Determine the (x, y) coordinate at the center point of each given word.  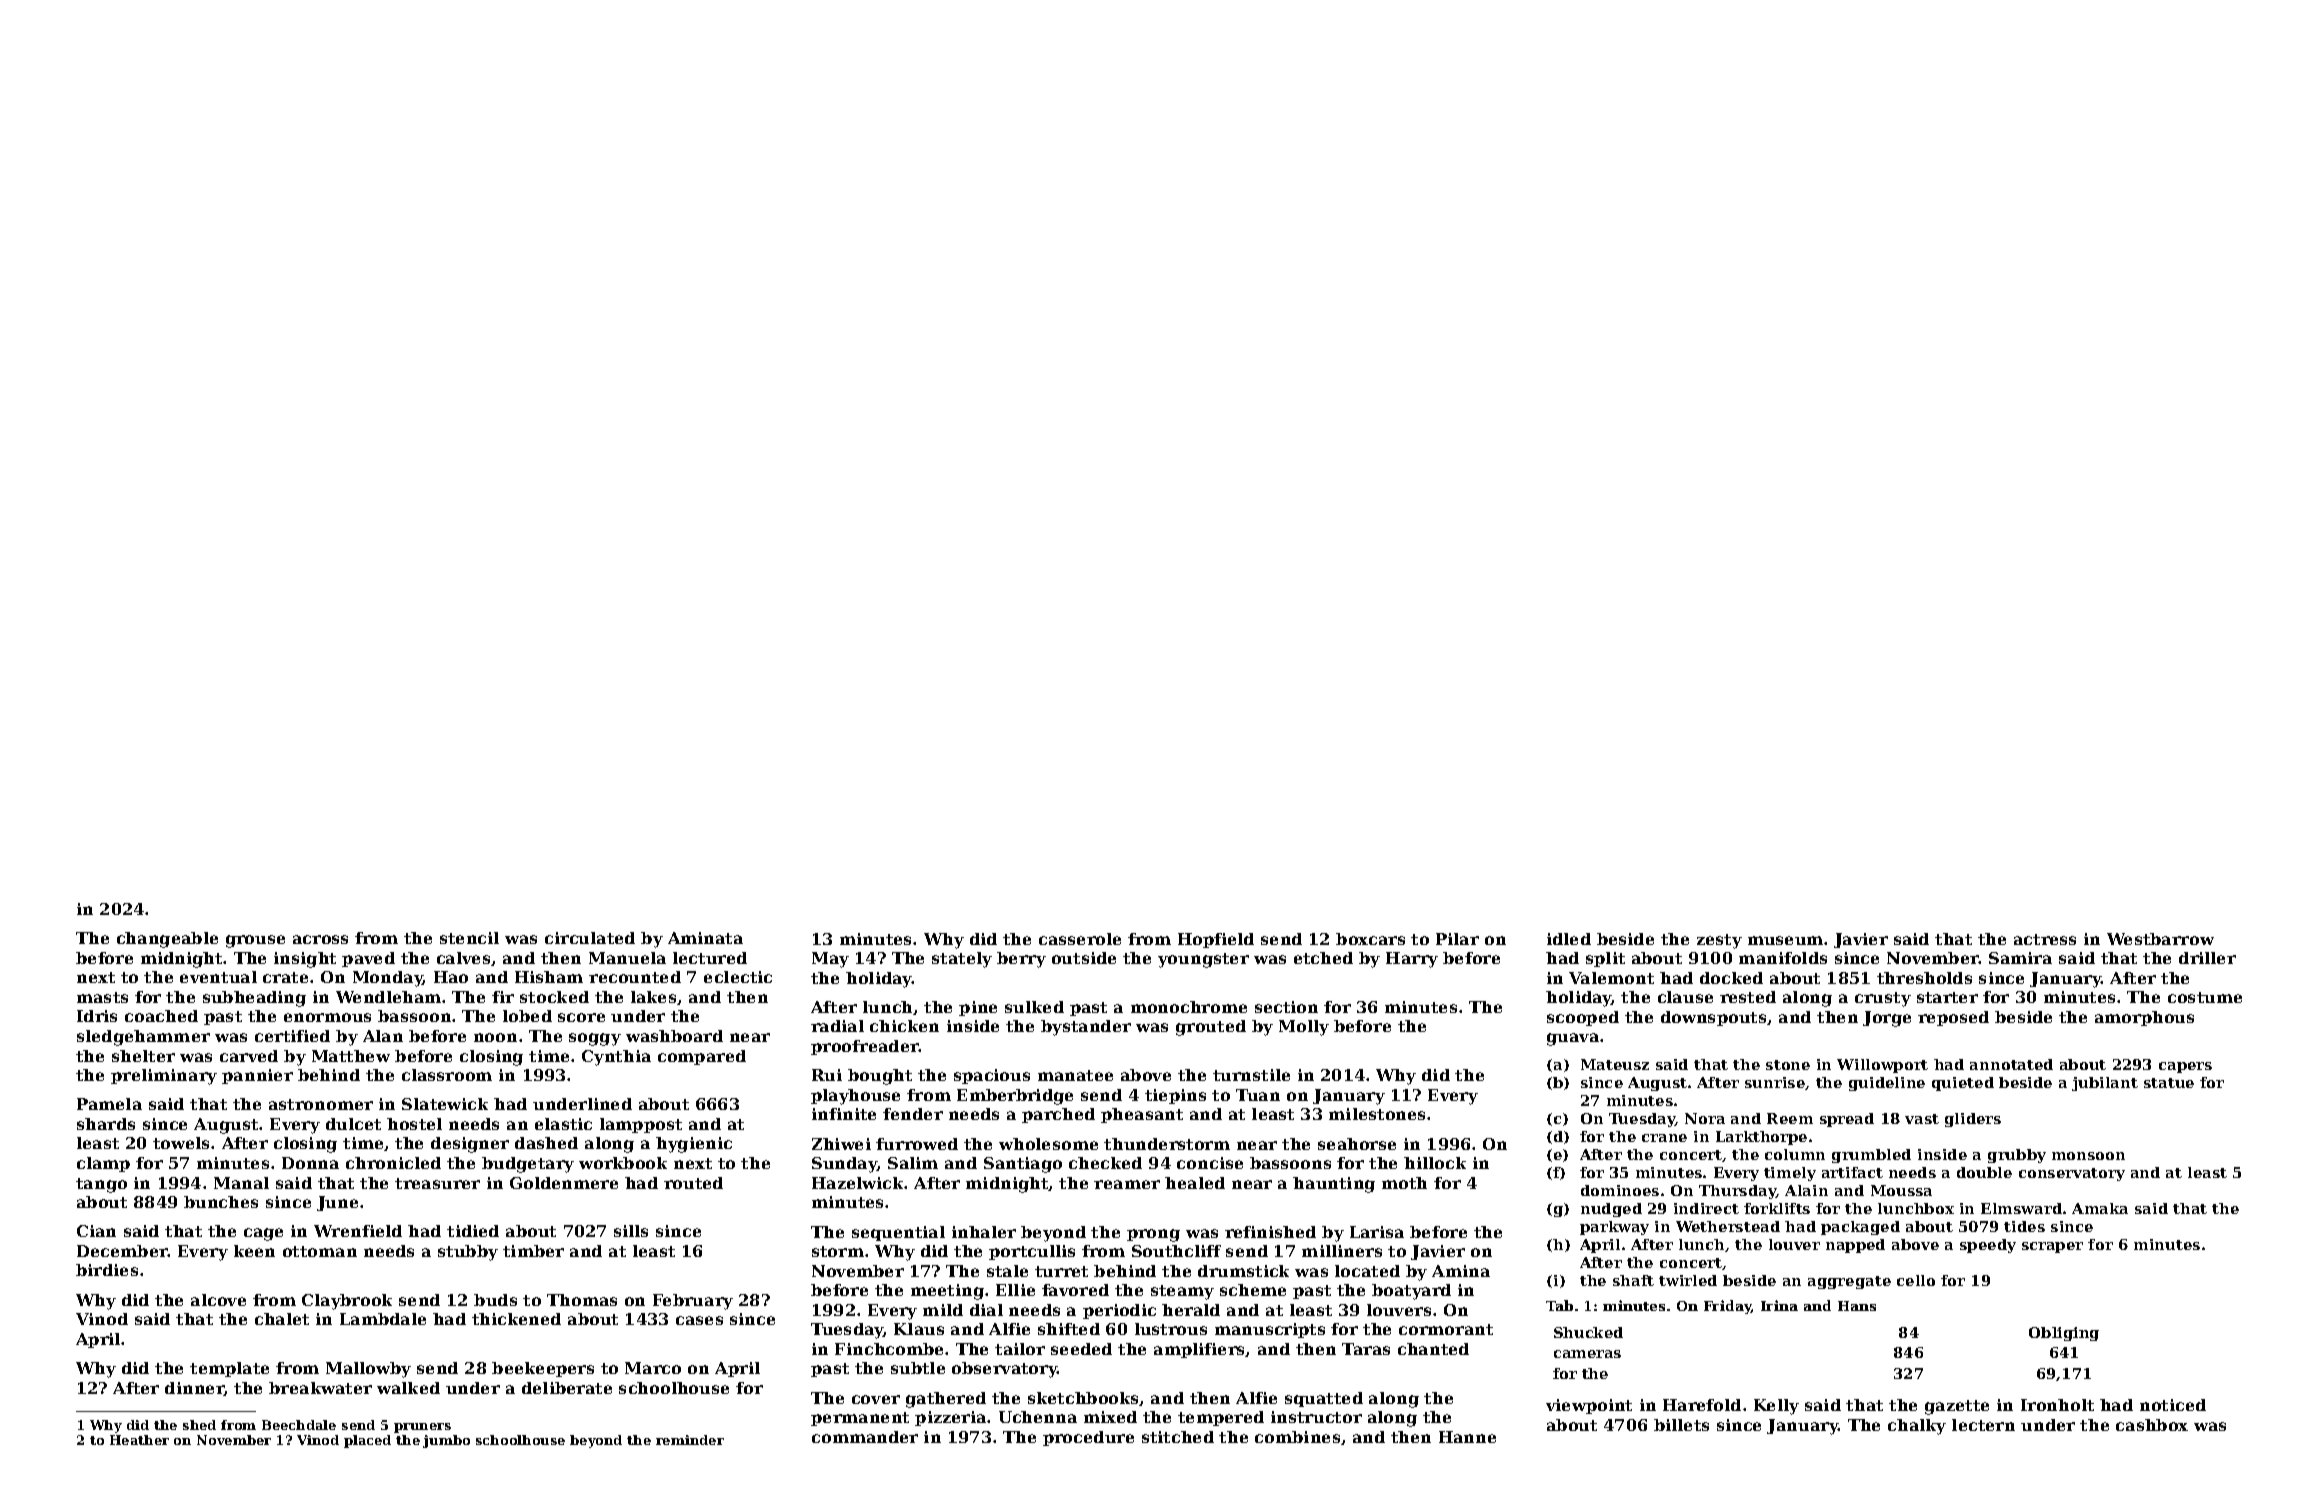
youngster (1203, 960)
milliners (1342, 1251)
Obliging (2064, 1334)
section (1286, 1007)
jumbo (446, 1441)
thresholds (1924, 978)
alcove (218, 1300)
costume (2205, 997)
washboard (674, 1036)
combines (1297, 1437)
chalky (1917, 1427)
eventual (218, 977)
